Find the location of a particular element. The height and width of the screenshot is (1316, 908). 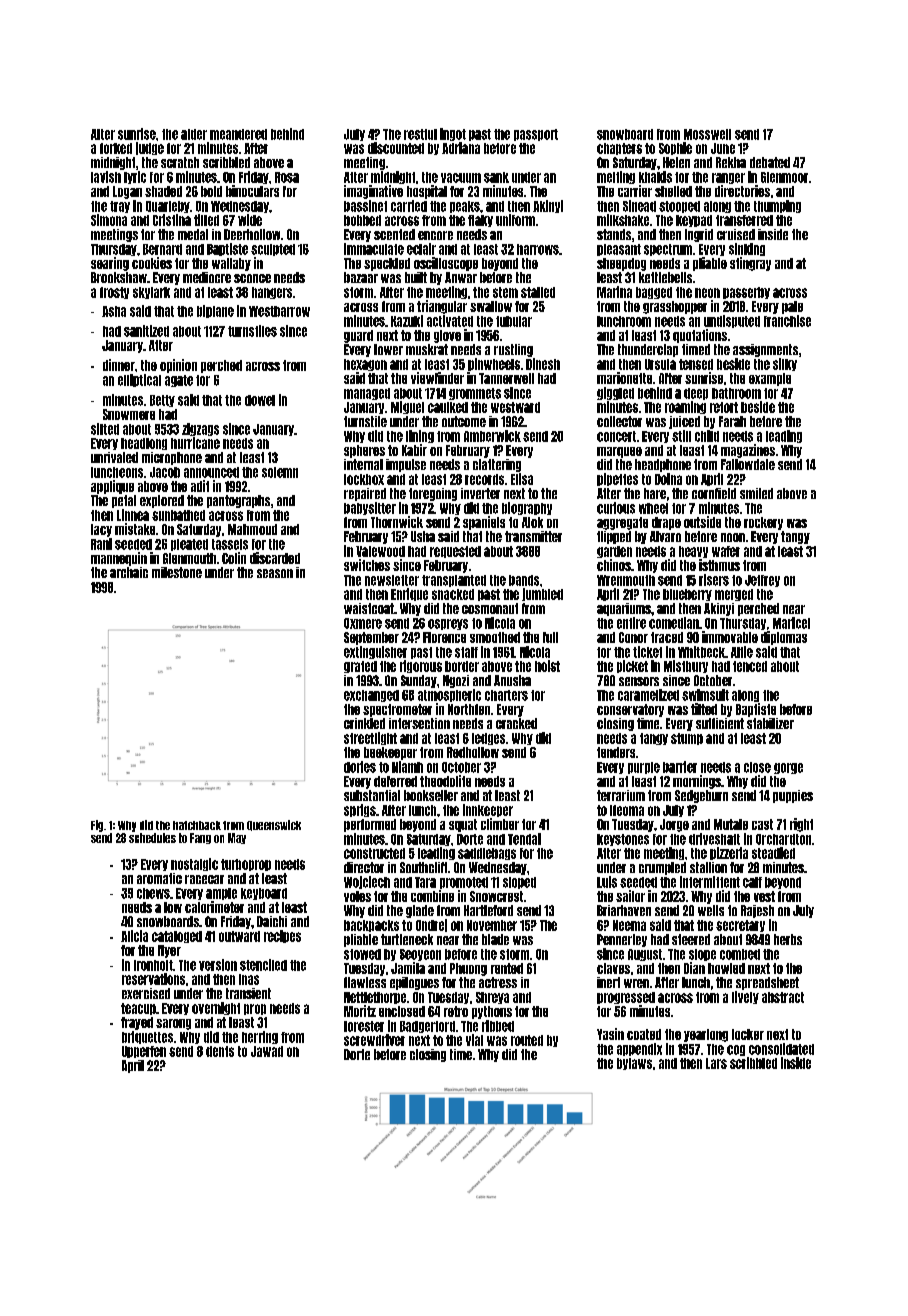

hatchback is located at coordinates (197, 825).
